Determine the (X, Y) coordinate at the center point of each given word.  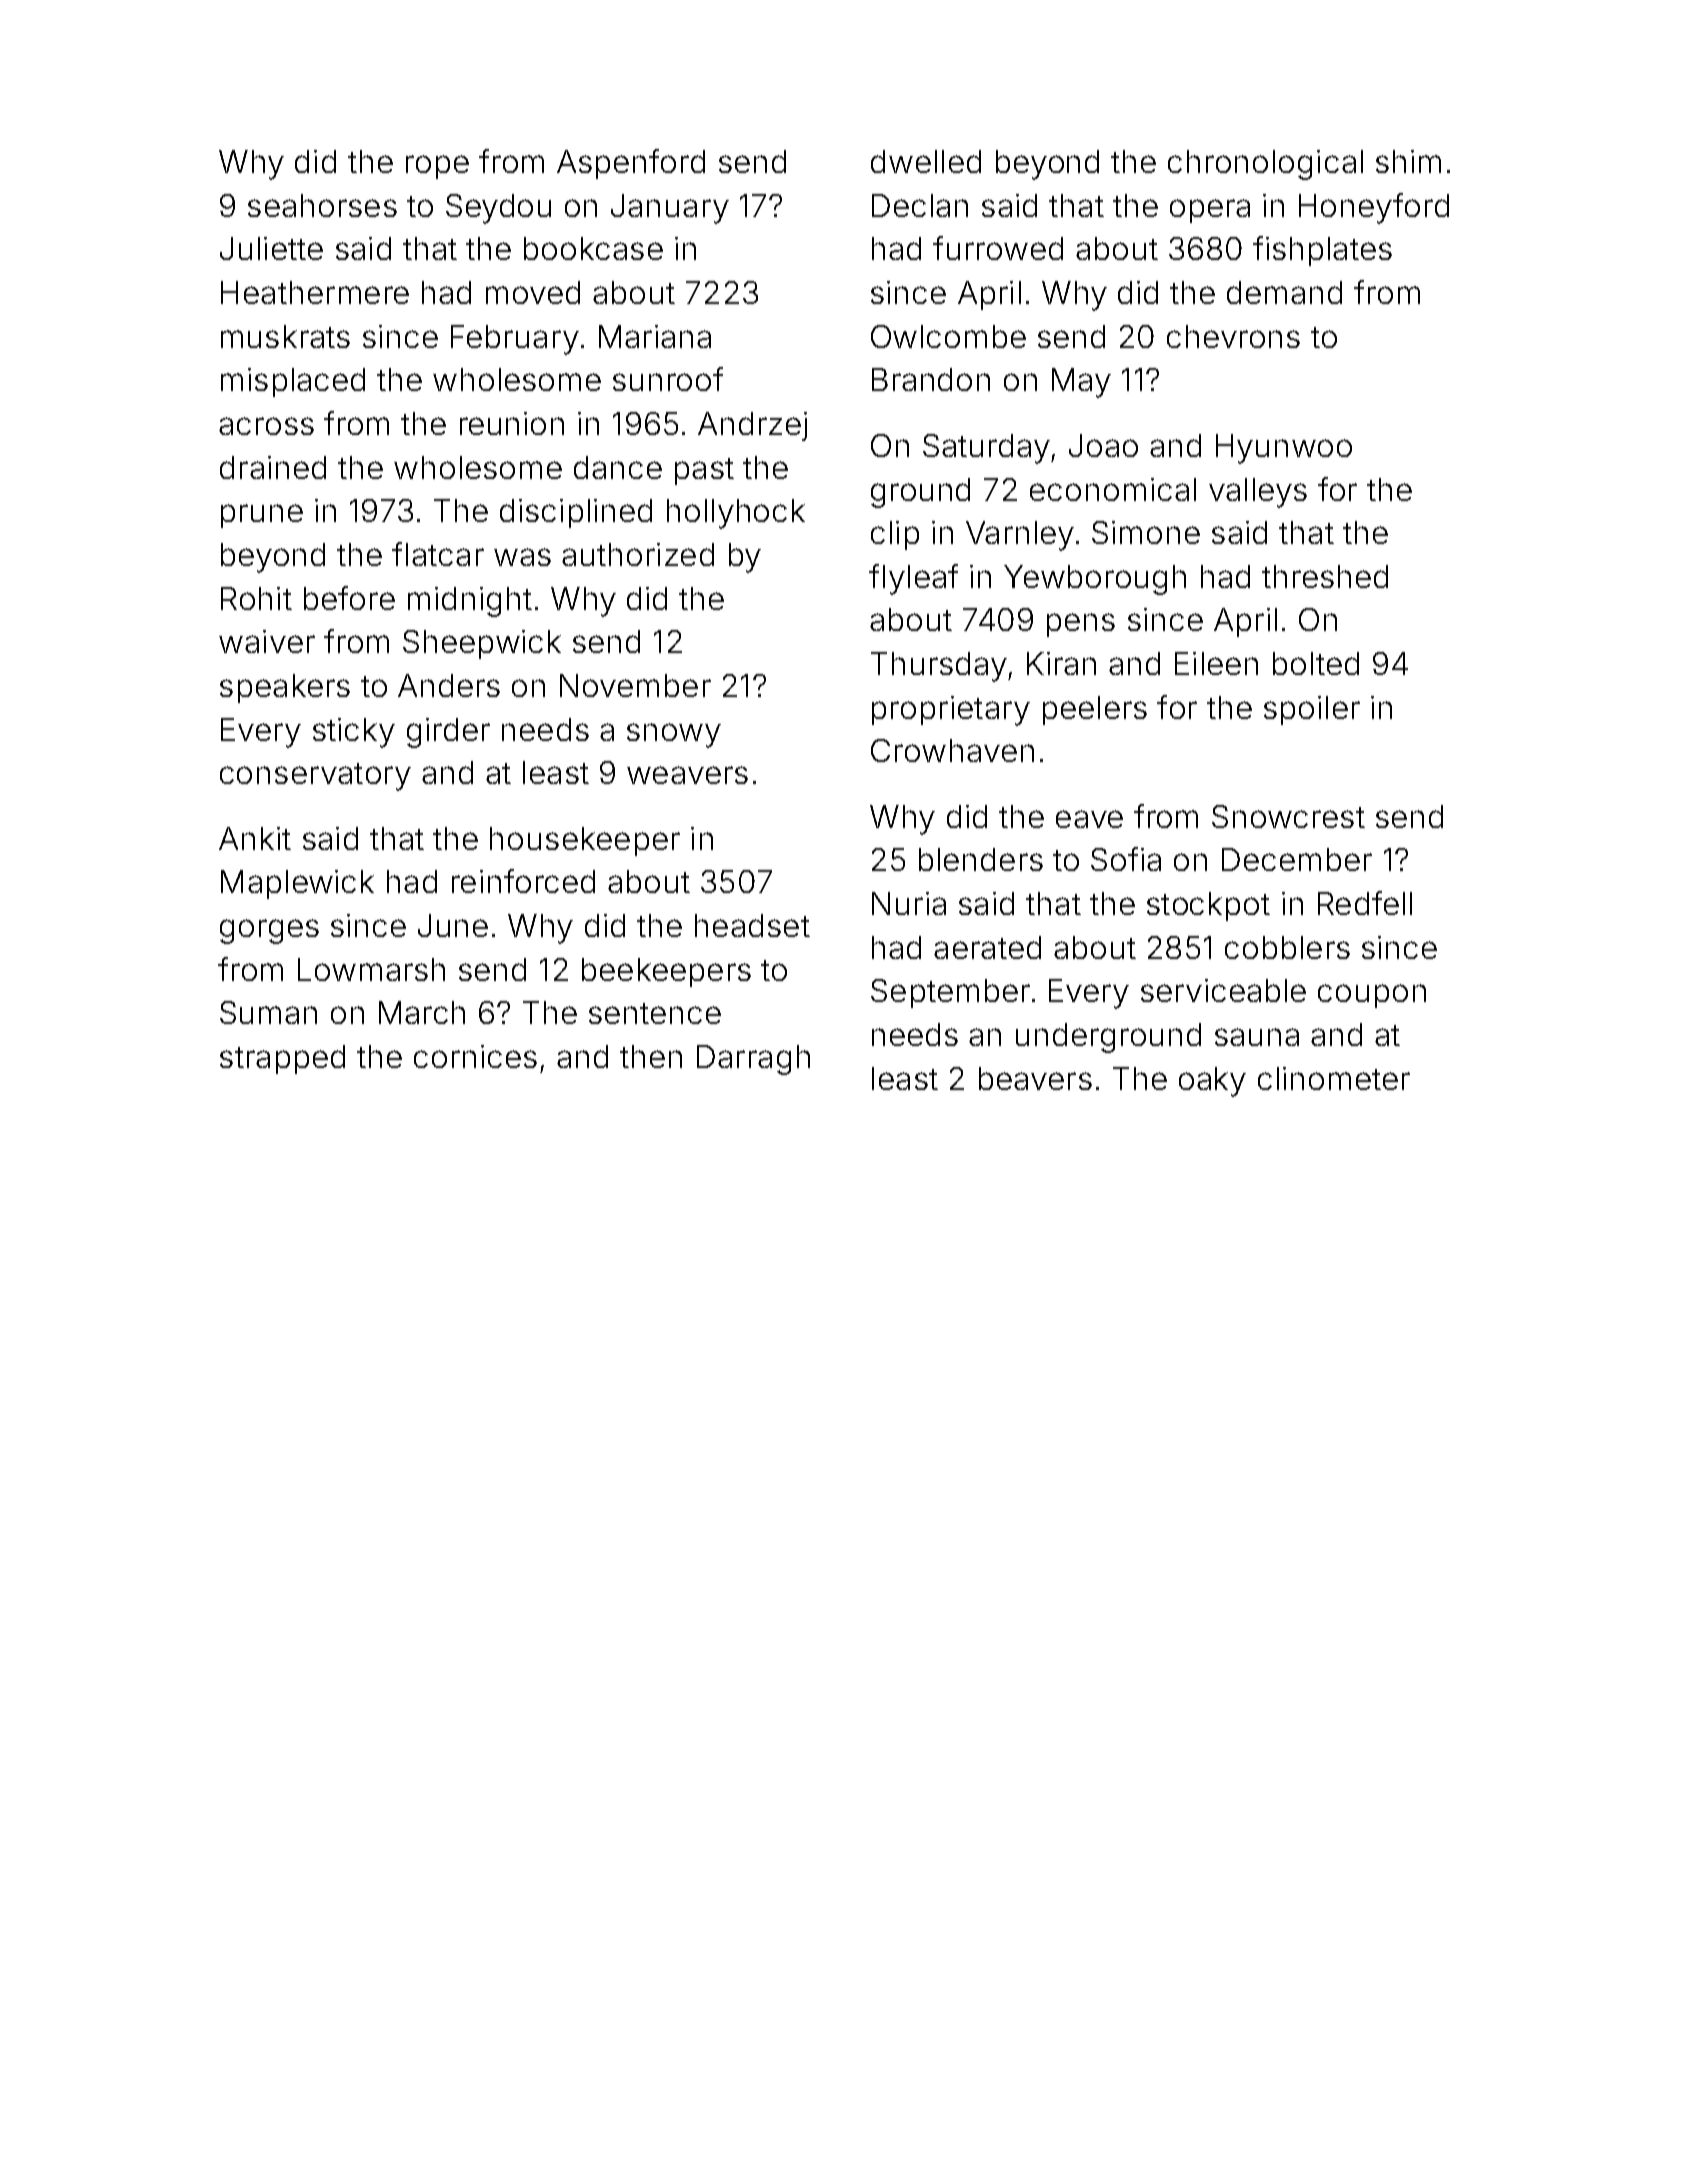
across (266, 426)
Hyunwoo (1284, 449)
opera (1210, 211)
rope (437, 167)
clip (895, 535)
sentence (655, 1013)
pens (1081, 625)
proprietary (951, 711)
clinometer (1334, 1078)
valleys (1258, 493)
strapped (282, 1059)
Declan (920, 205)
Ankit (255, 838)
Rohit (256, 598)
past (704, 471)
